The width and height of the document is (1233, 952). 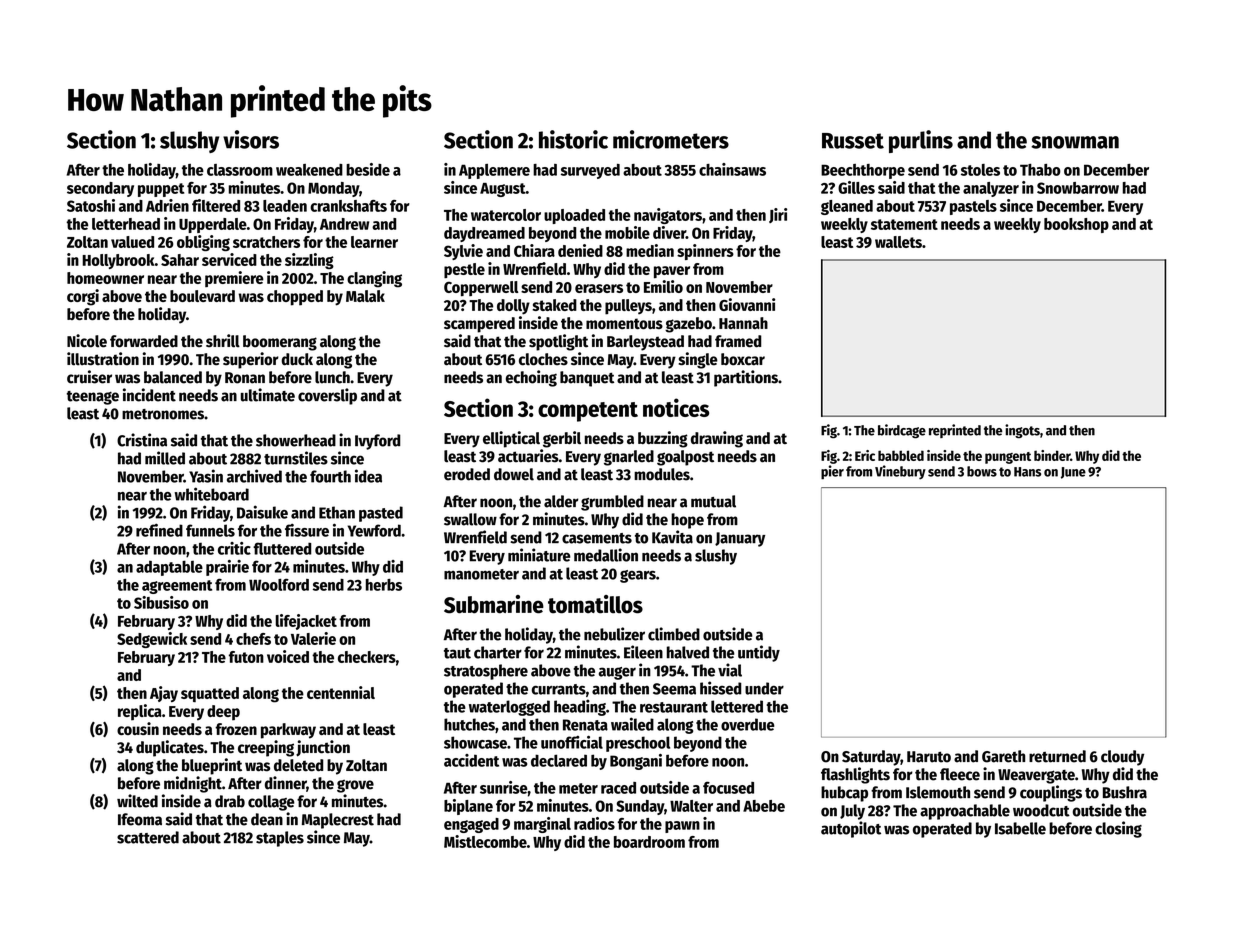 What do you see at coordinates (1076, 225) in the document?
I see `bookshop` at bounding box center [1076, 225].
